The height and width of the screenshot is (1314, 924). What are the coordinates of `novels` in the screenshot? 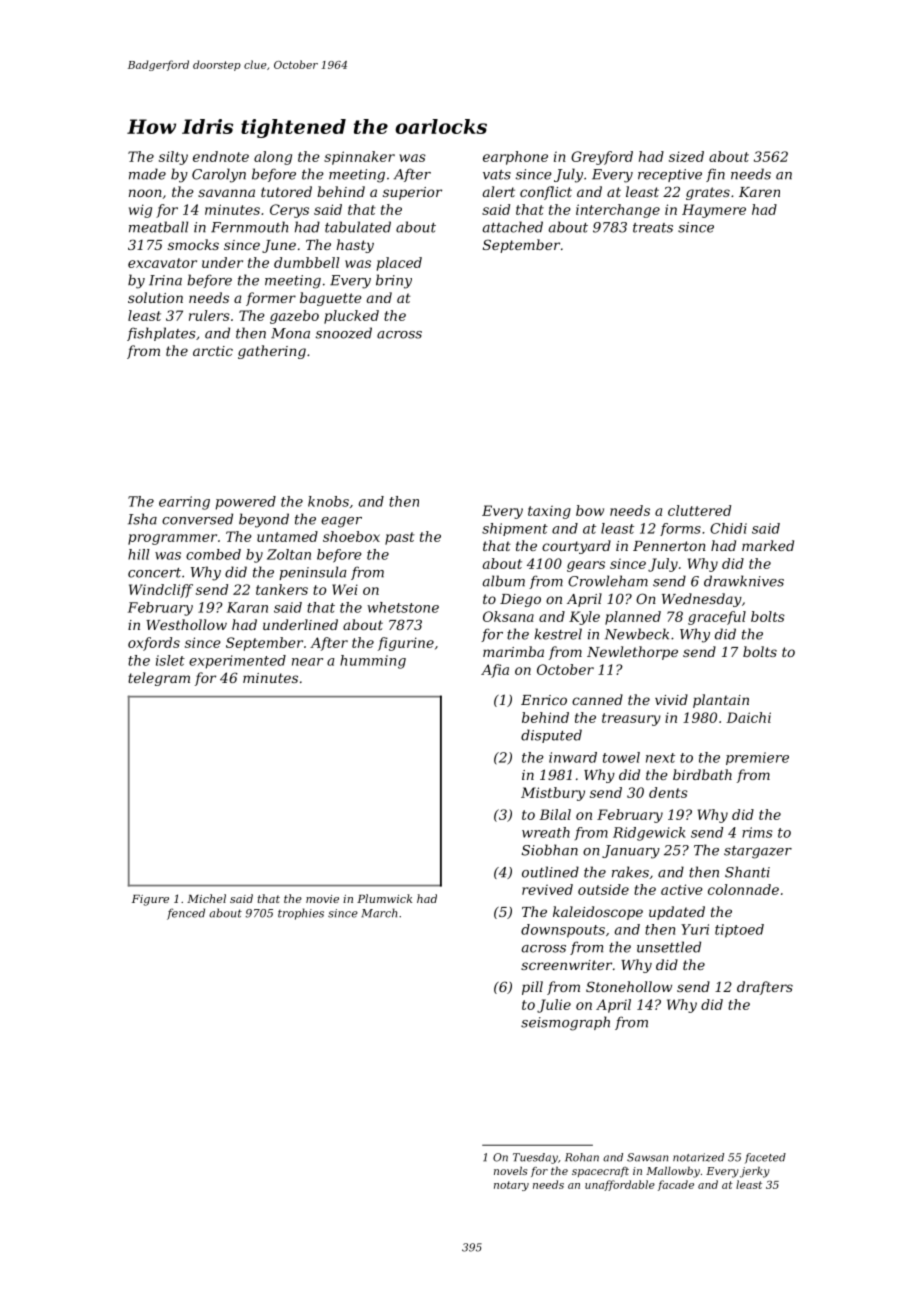 It's located at (511, 1171).
